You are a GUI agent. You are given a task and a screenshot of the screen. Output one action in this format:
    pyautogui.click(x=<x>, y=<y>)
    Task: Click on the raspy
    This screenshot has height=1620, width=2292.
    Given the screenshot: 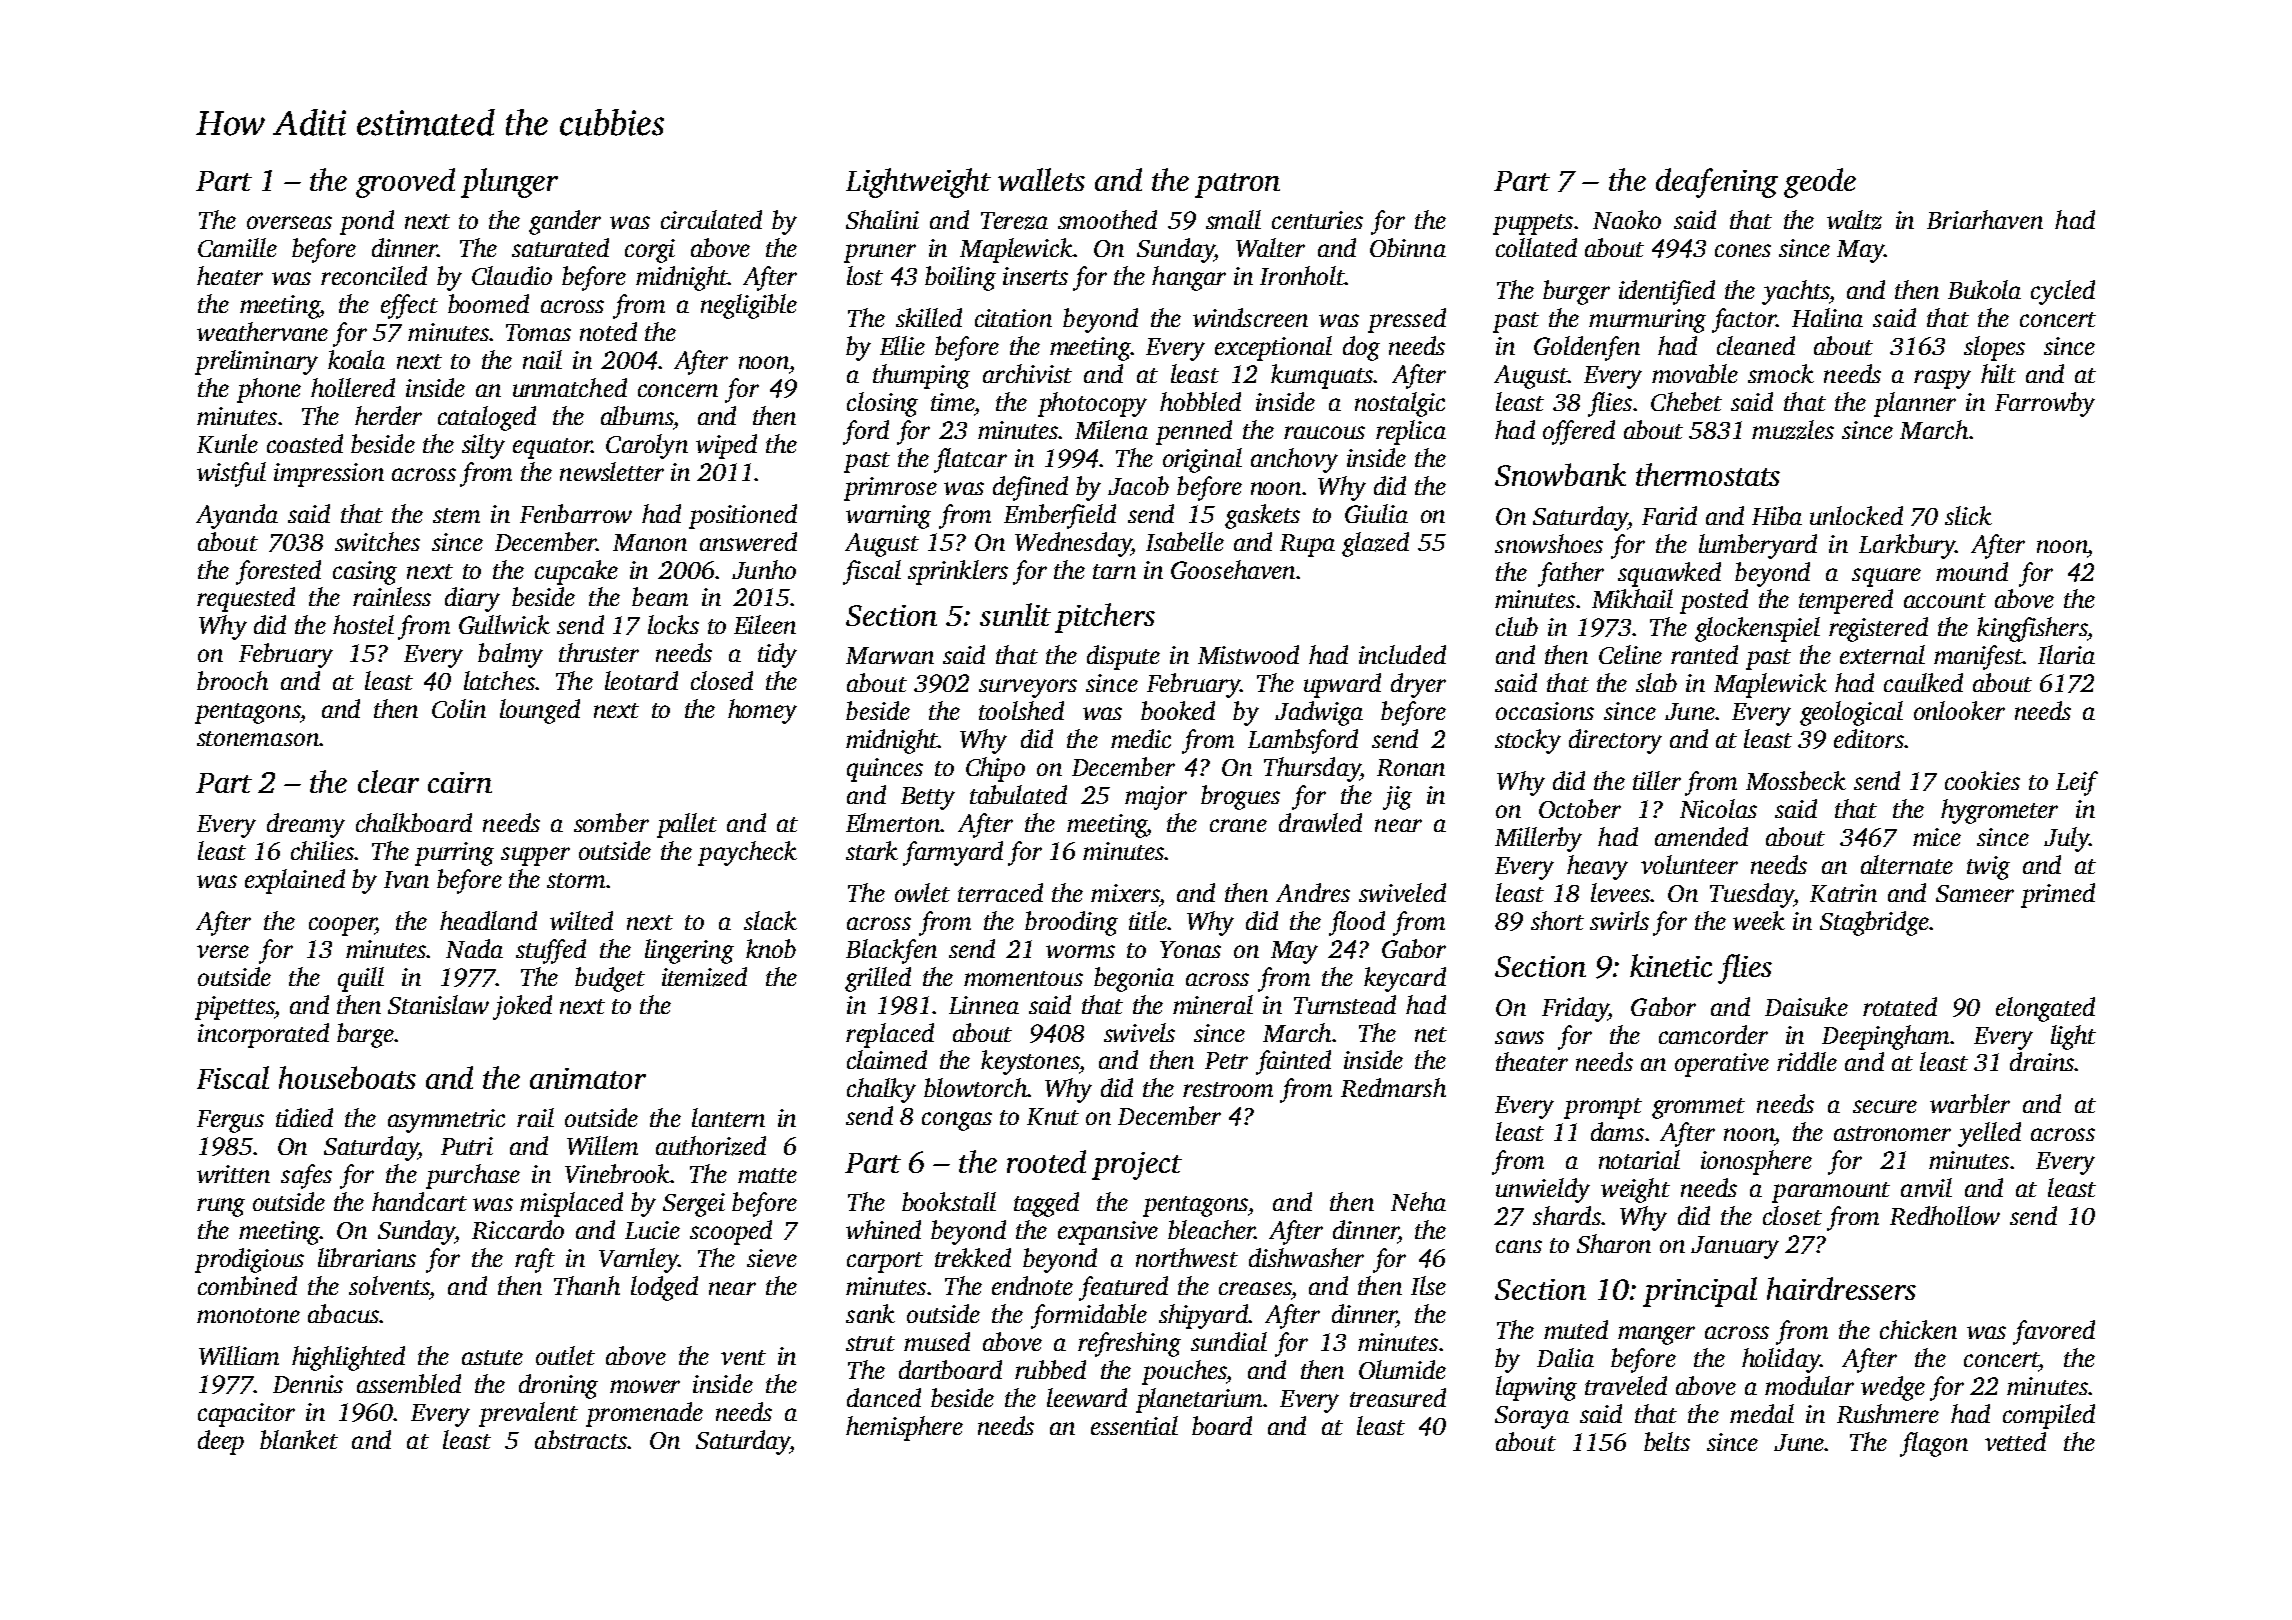 What is the action you would take?
    pyautogui.click(x=1942, y=379)
